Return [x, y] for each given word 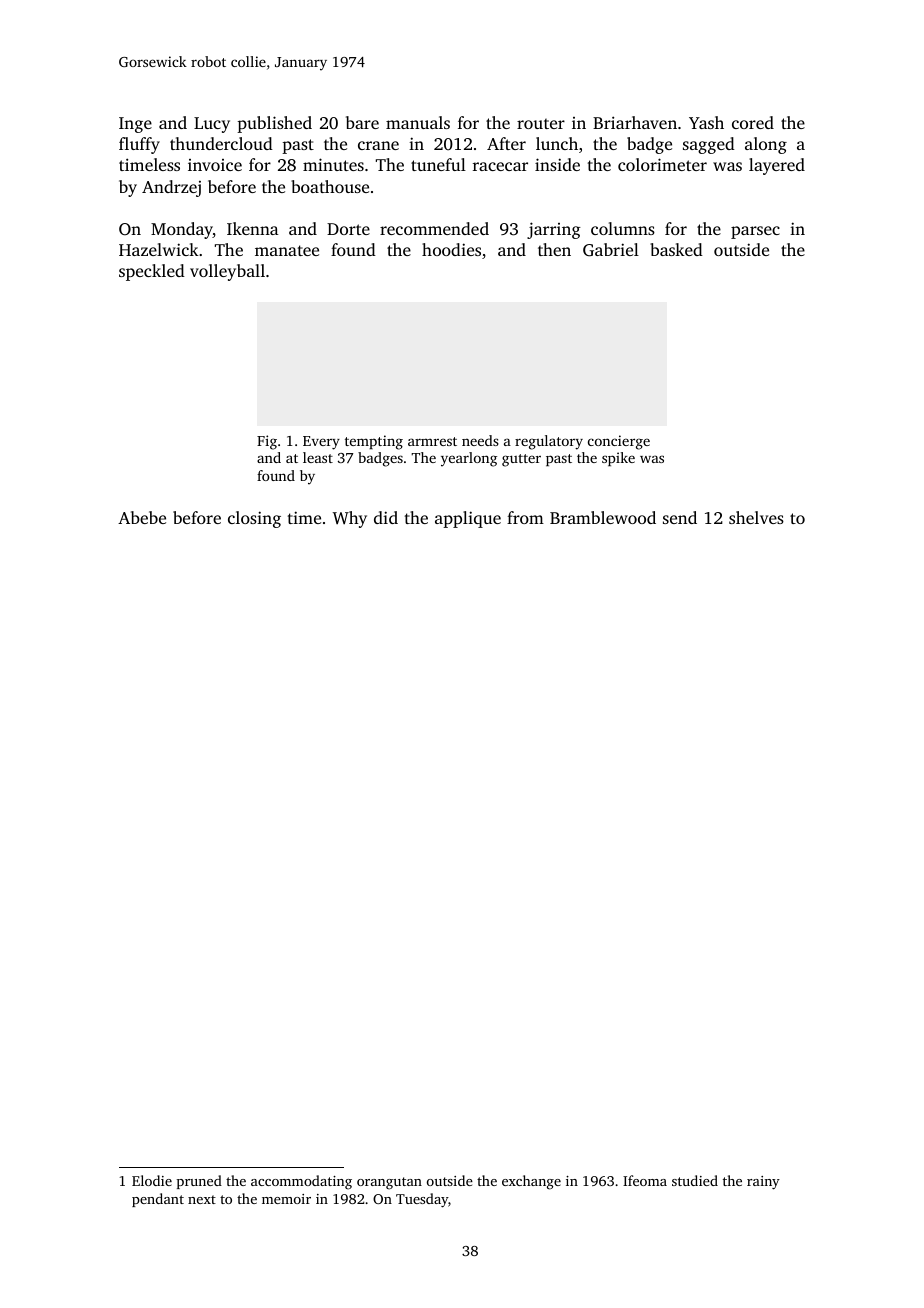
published [274, 124]
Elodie [152, 1180]
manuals [418, 122]
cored [753, 122]
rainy [763, 1183]
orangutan [389, 1183]
